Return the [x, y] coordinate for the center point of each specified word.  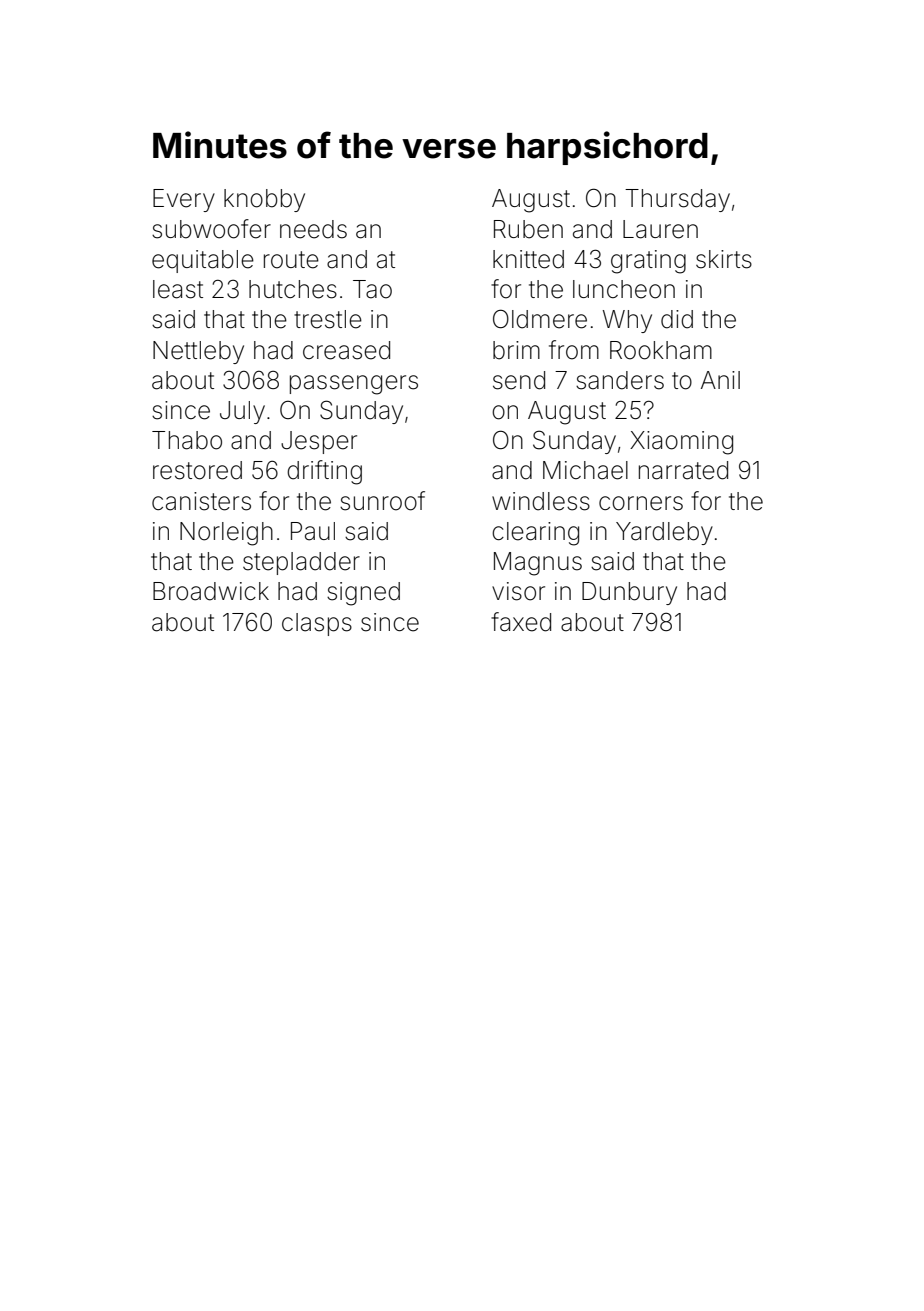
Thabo [187, 440]
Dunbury [629, 593]
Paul [313, 531]
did [677, 319]
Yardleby [664, 533]
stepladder [301, 563]
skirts [724, 259]
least [178, 289]
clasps [317, 624]
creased [346, 350]
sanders [620, 380]
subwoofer [211, 229]
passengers [354, 385]
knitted [528, 259]
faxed [521, 622]
